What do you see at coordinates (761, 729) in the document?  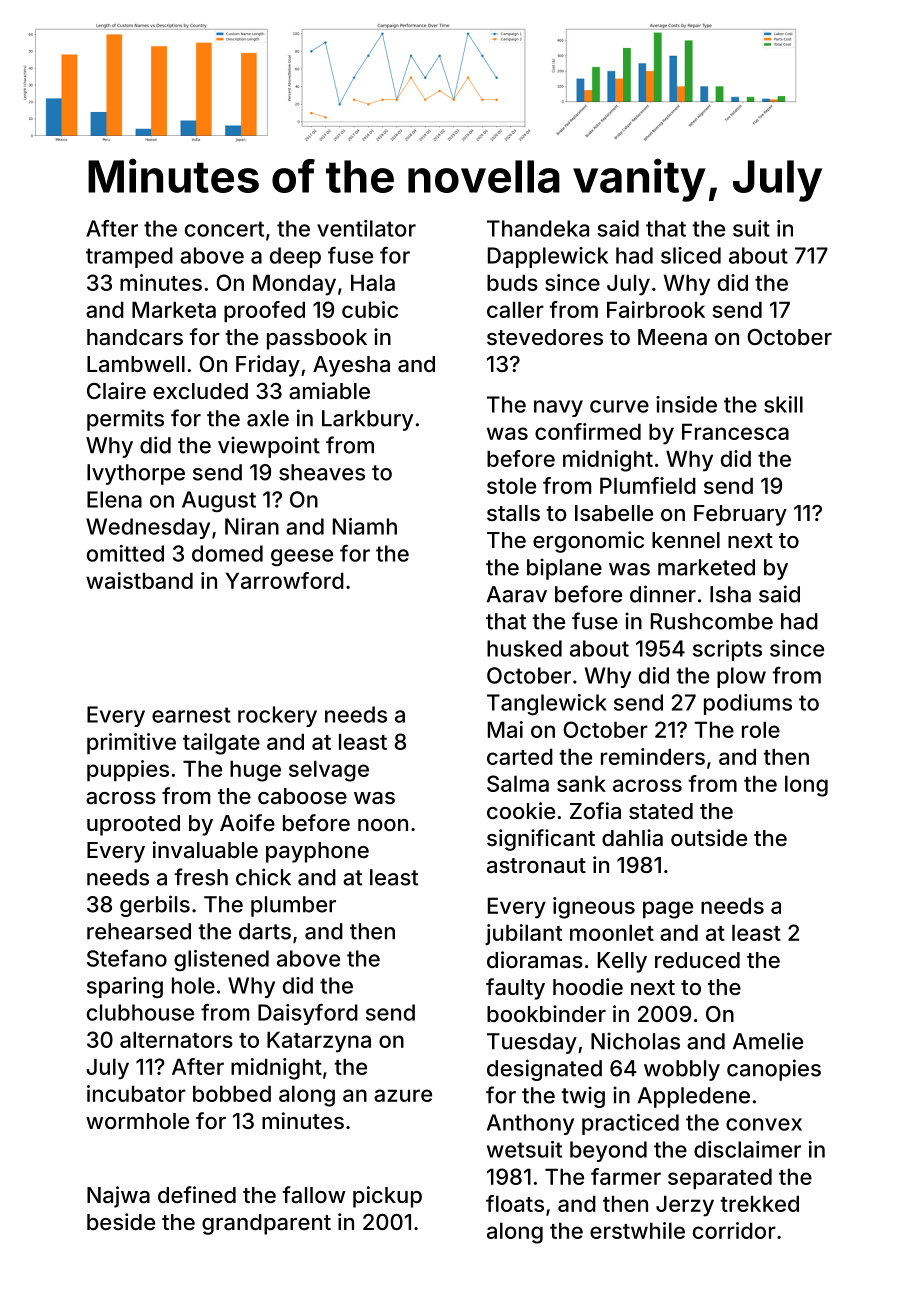 I see `role` at bounding box center [761, 729].
